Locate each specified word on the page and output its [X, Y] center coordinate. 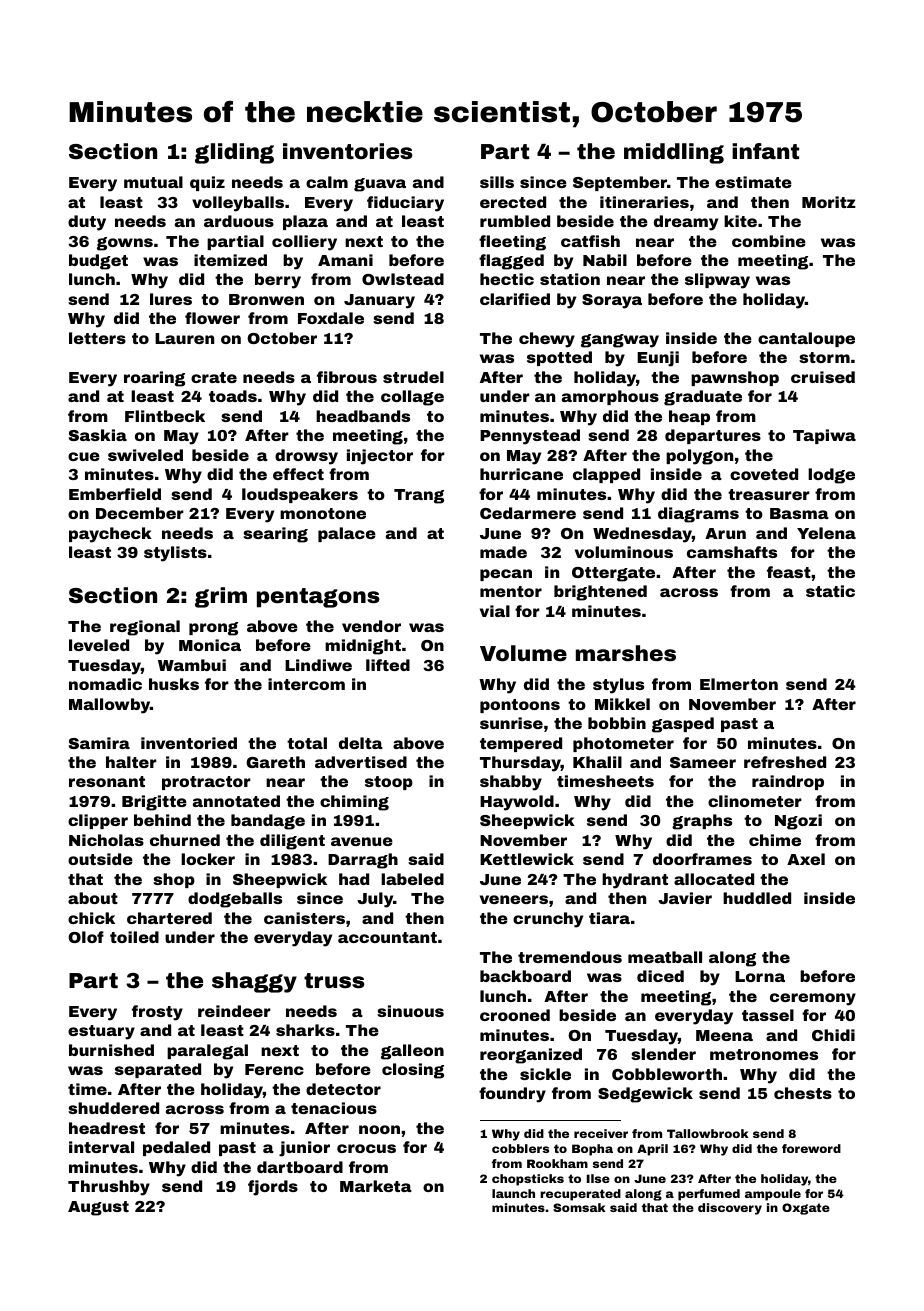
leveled [99, 645]
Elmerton [739, 684]
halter [131, 762]
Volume [523, 653]
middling [674, 153]
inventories [347, 151]
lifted [388, 665]
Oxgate [806, 1209]
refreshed [785, 762]
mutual [153, 182]
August [98, 1208]
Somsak [579, 1207]
